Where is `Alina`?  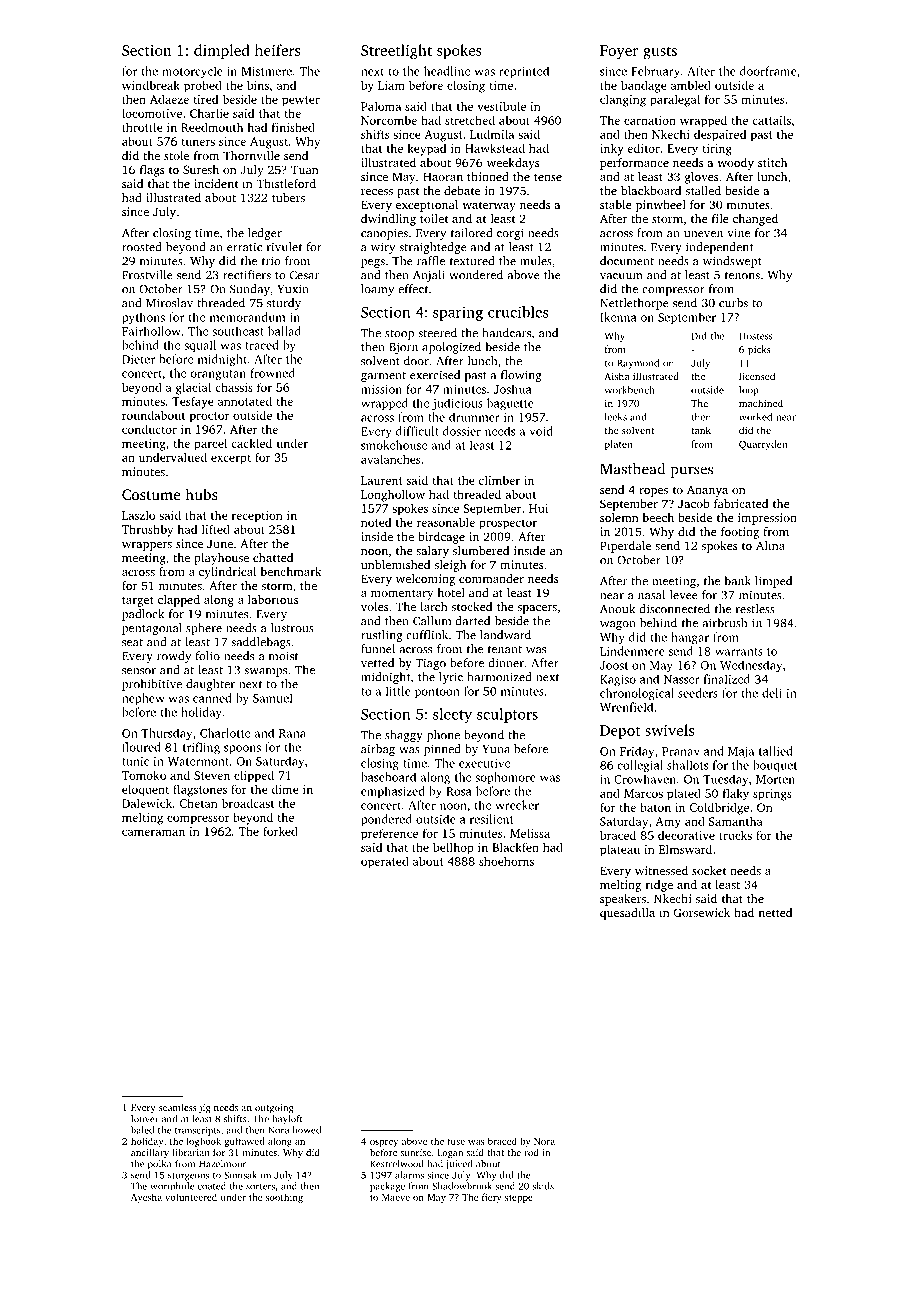 Alina is located at coordinates (770, 545).
